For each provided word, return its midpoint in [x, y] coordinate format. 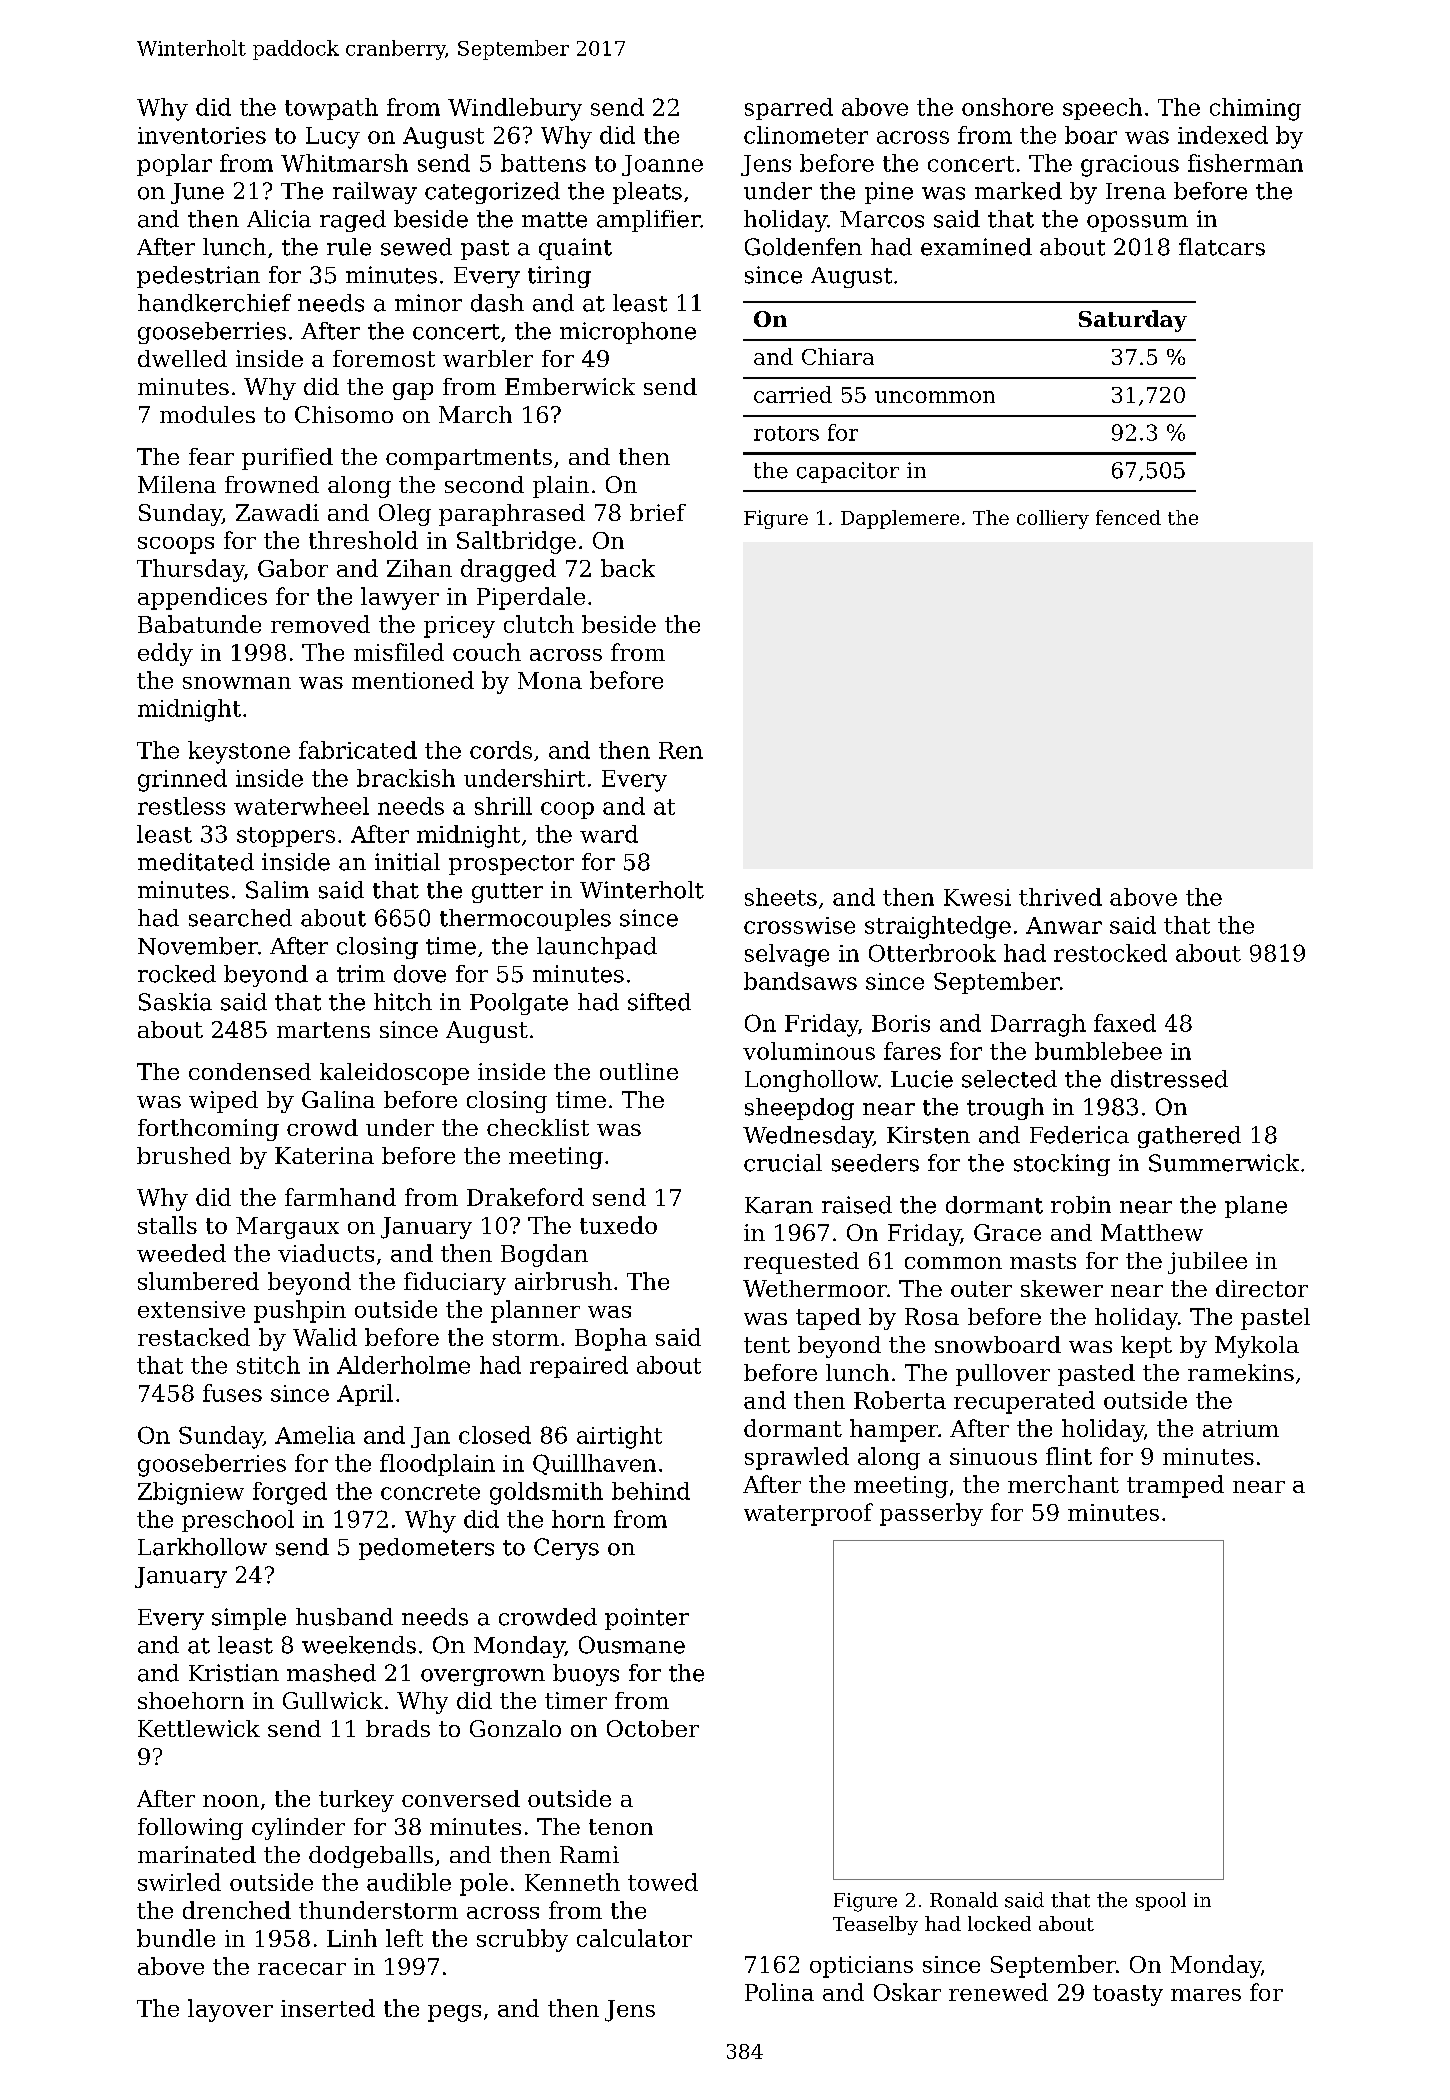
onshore [1007, 107]
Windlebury [515, 109]
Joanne [662, 165]
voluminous [809, 1051]
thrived [1060, 897]
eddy [165, 654]
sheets [781, 897]
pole [484, 1884]
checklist [538, 1127]
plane [1256, 1207]
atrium [1241, 1428]
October [653, 1728]
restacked [194, 1337]
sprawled [797, 1458]
